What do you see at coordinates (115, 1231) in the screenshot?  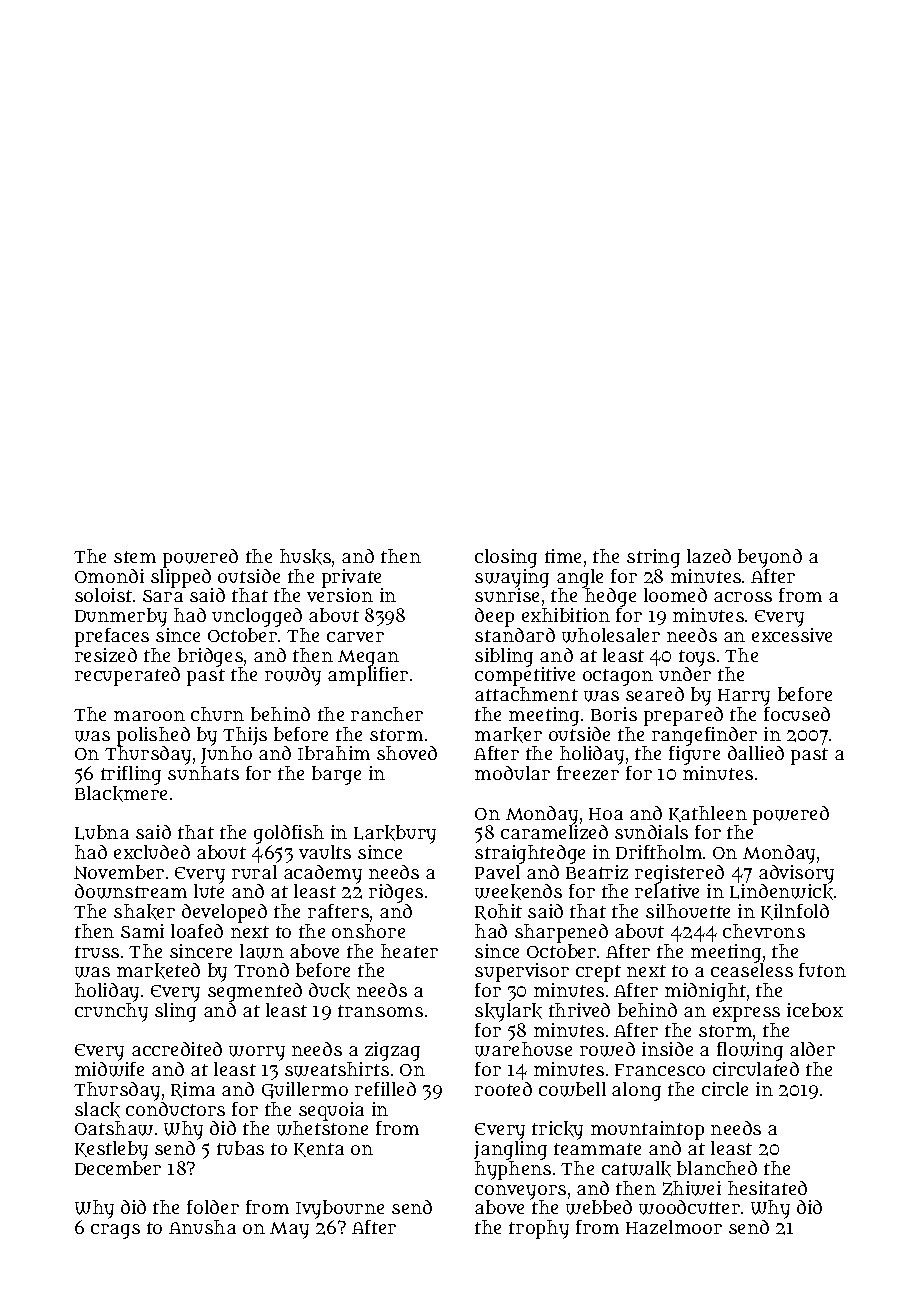 I see `crags` at bounding box center [115, 1231].
